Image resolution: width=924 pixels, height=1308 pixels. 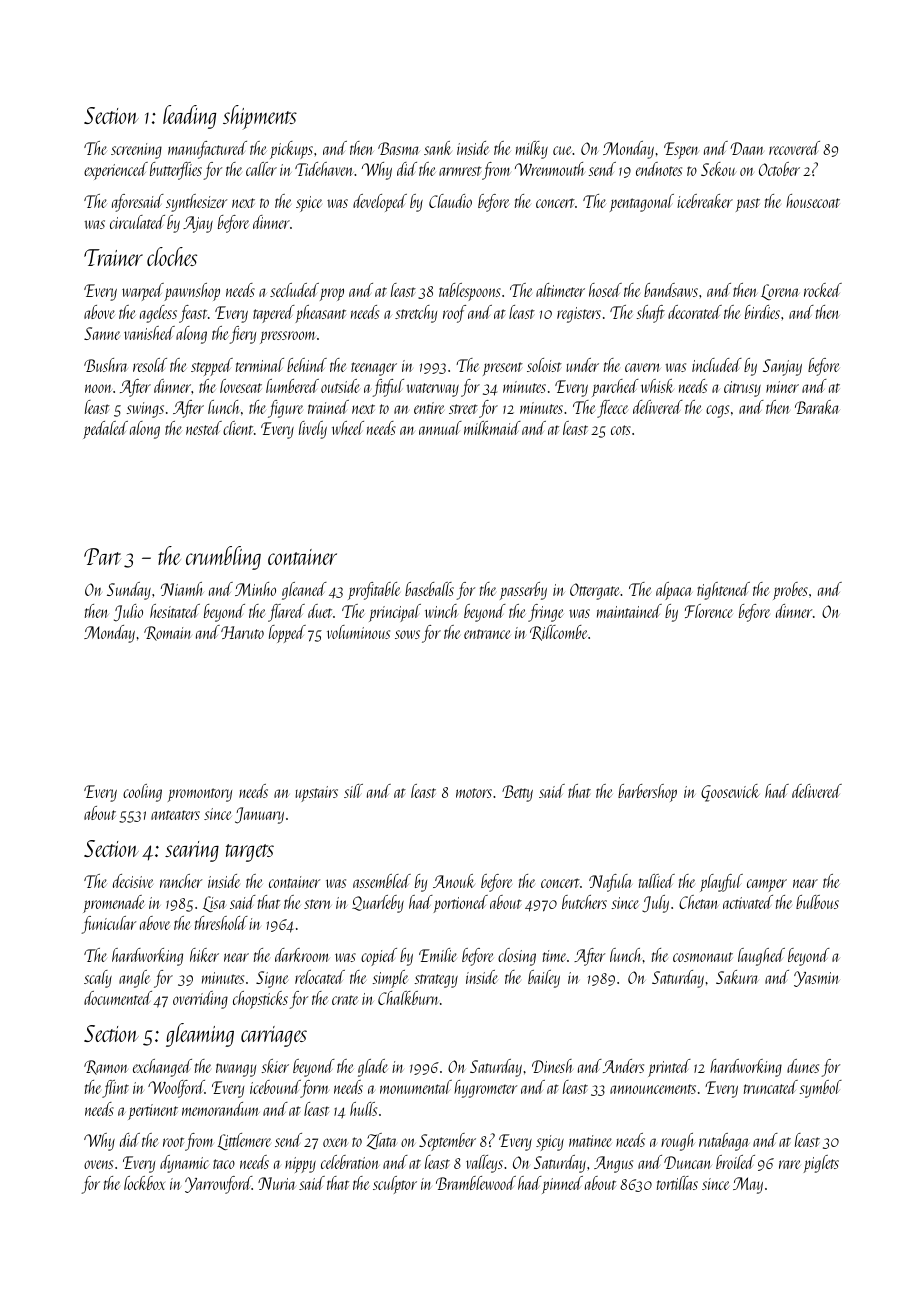 What do you see at coordinates (175, 815) in the screenshot?
I see `anteaters` at bounding box center [175, 815].
